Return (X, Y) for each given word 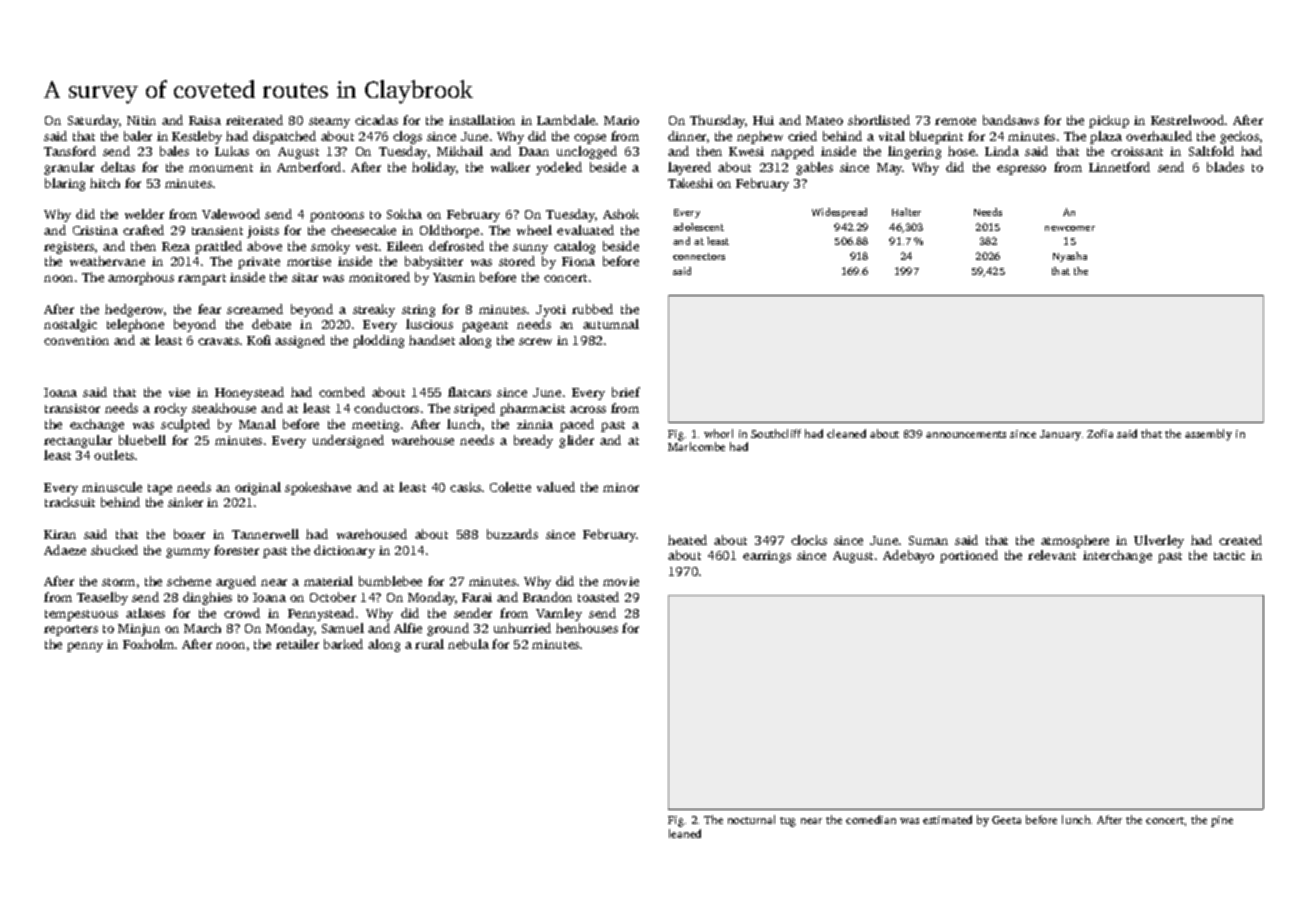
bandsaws (1011, 120)
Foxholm (148, 644)
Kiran (60, 534)
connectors (699, 256)
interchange (1117, 556)
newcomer (1070, 228)
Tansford (70, 151)
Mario (621, 120)
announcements (966, 434)
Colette (510, 487)
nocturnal (751, 819)
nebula (468, 644)
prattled (218, 247)
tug (788, 822)
